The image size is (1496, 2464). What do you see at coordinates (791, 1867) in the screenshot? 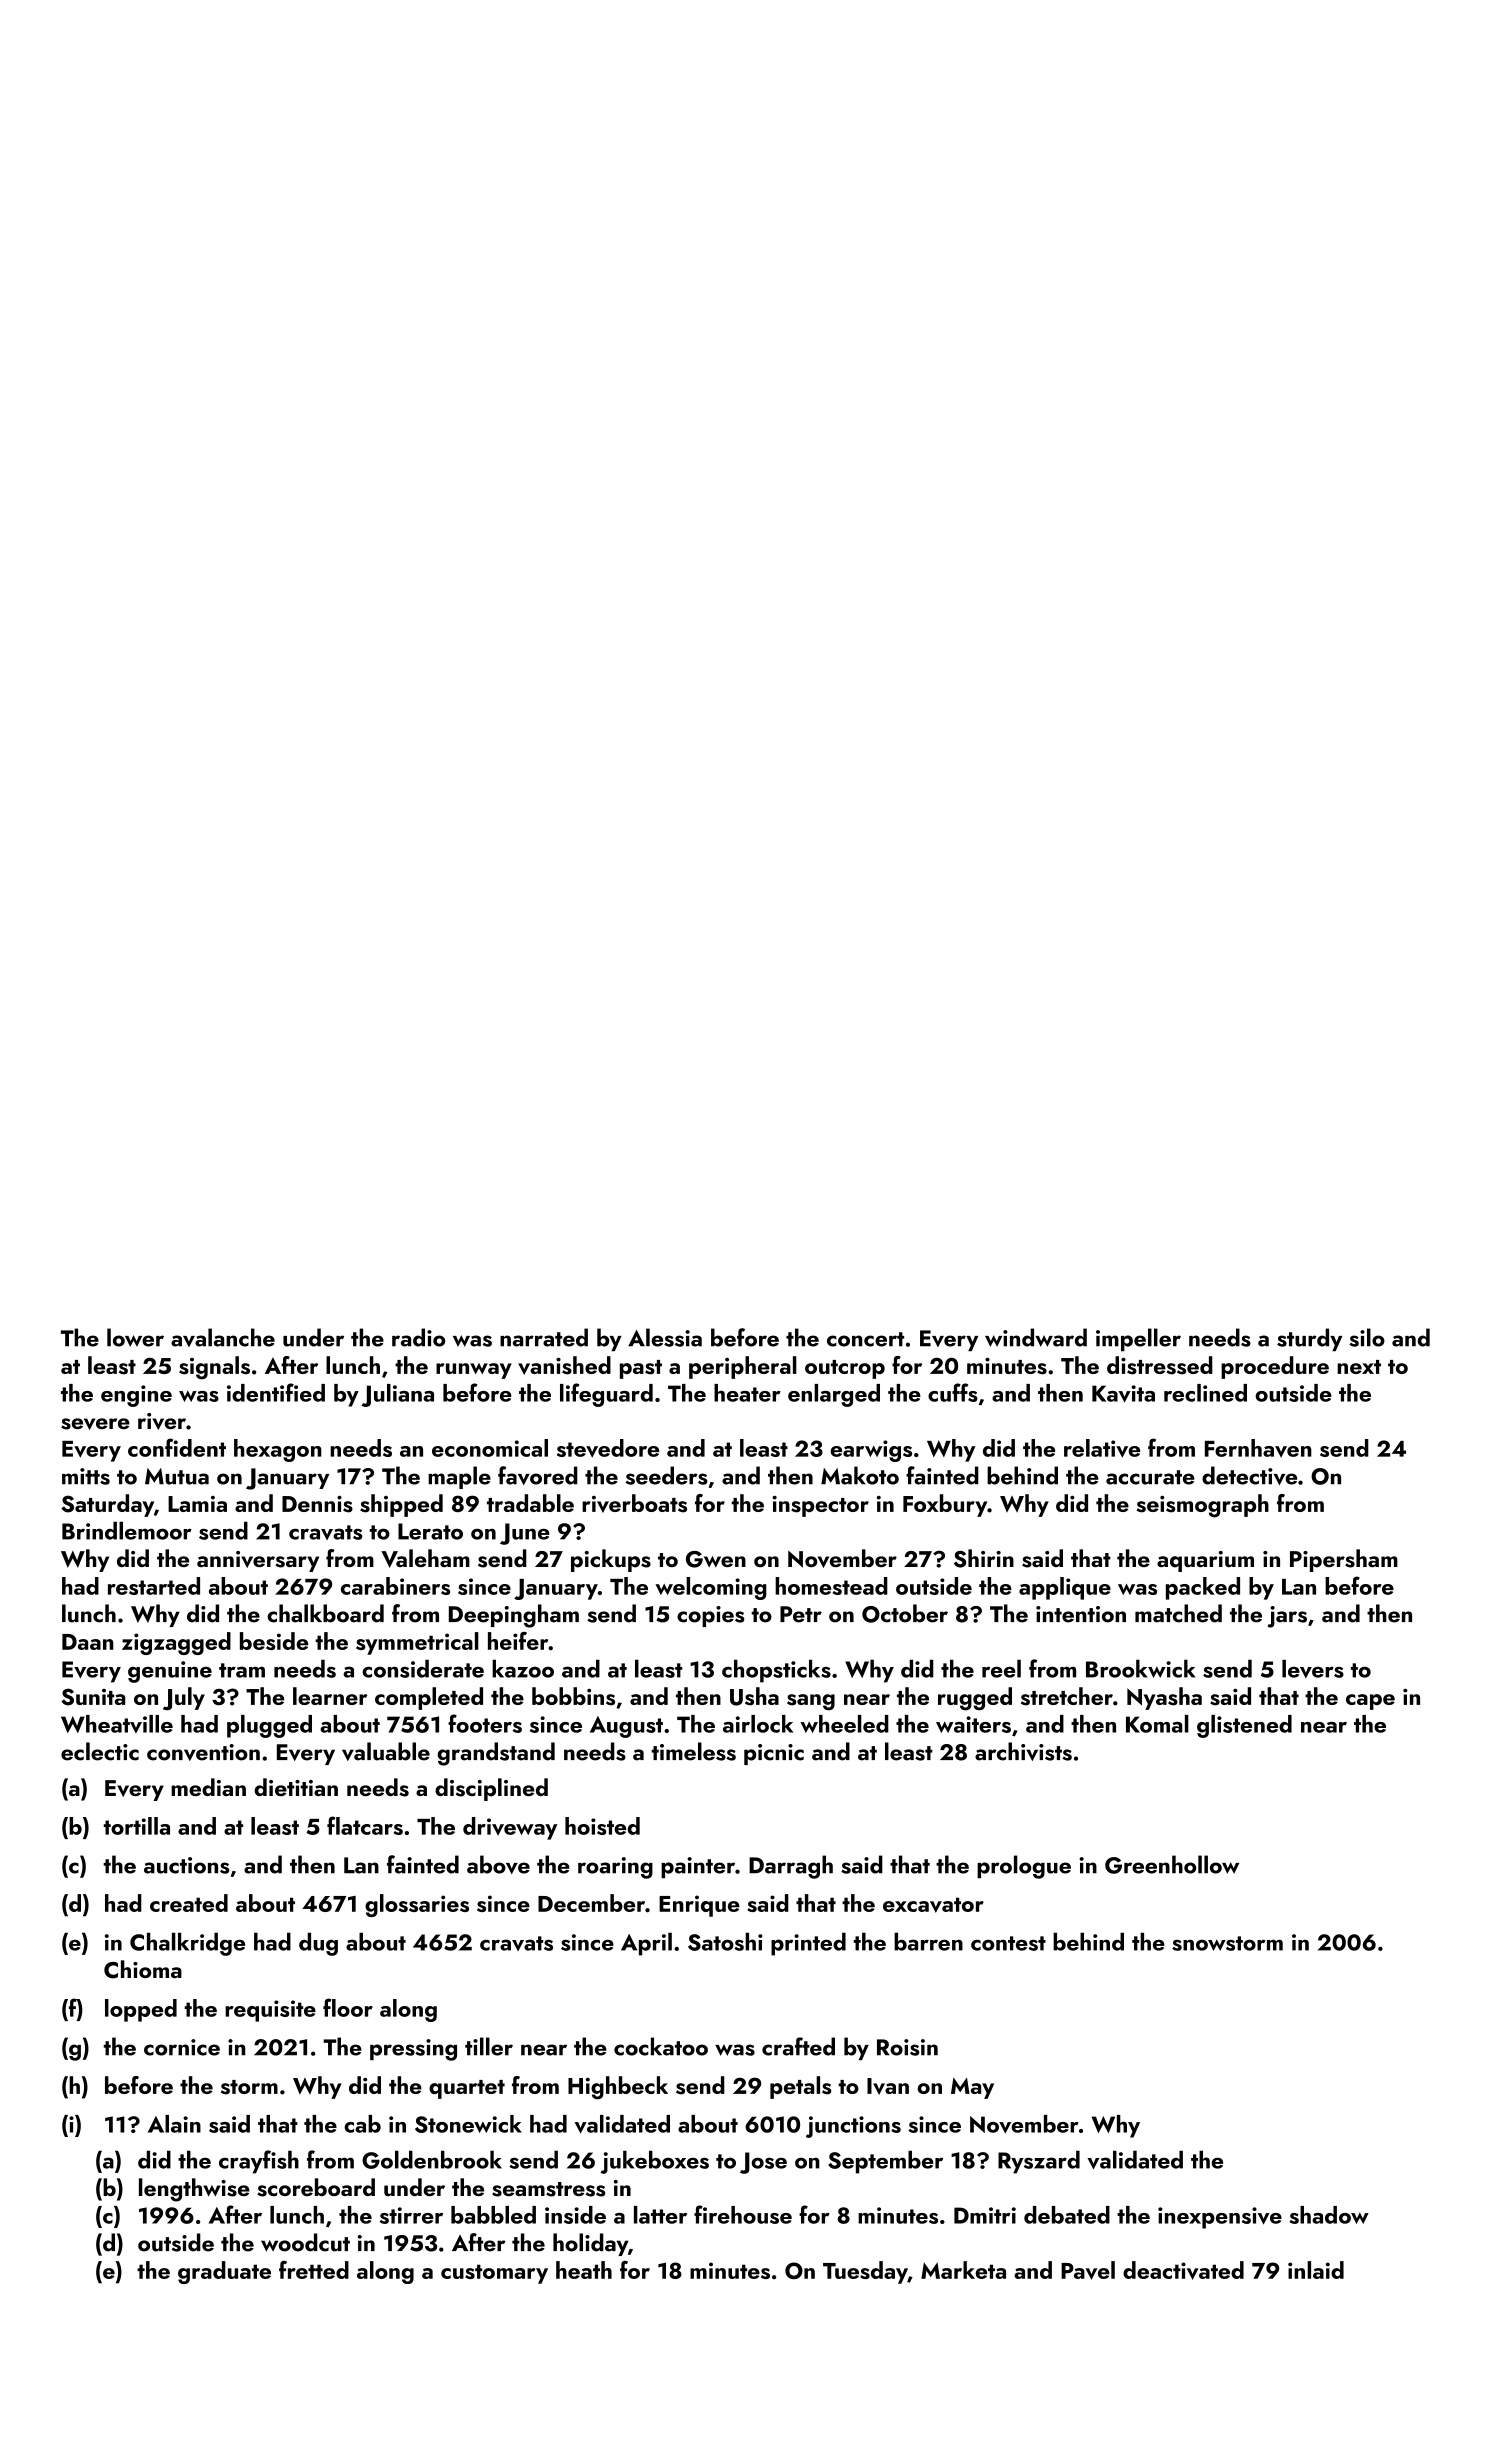
I see `Darragh` at bounding box center [791, 1867].
